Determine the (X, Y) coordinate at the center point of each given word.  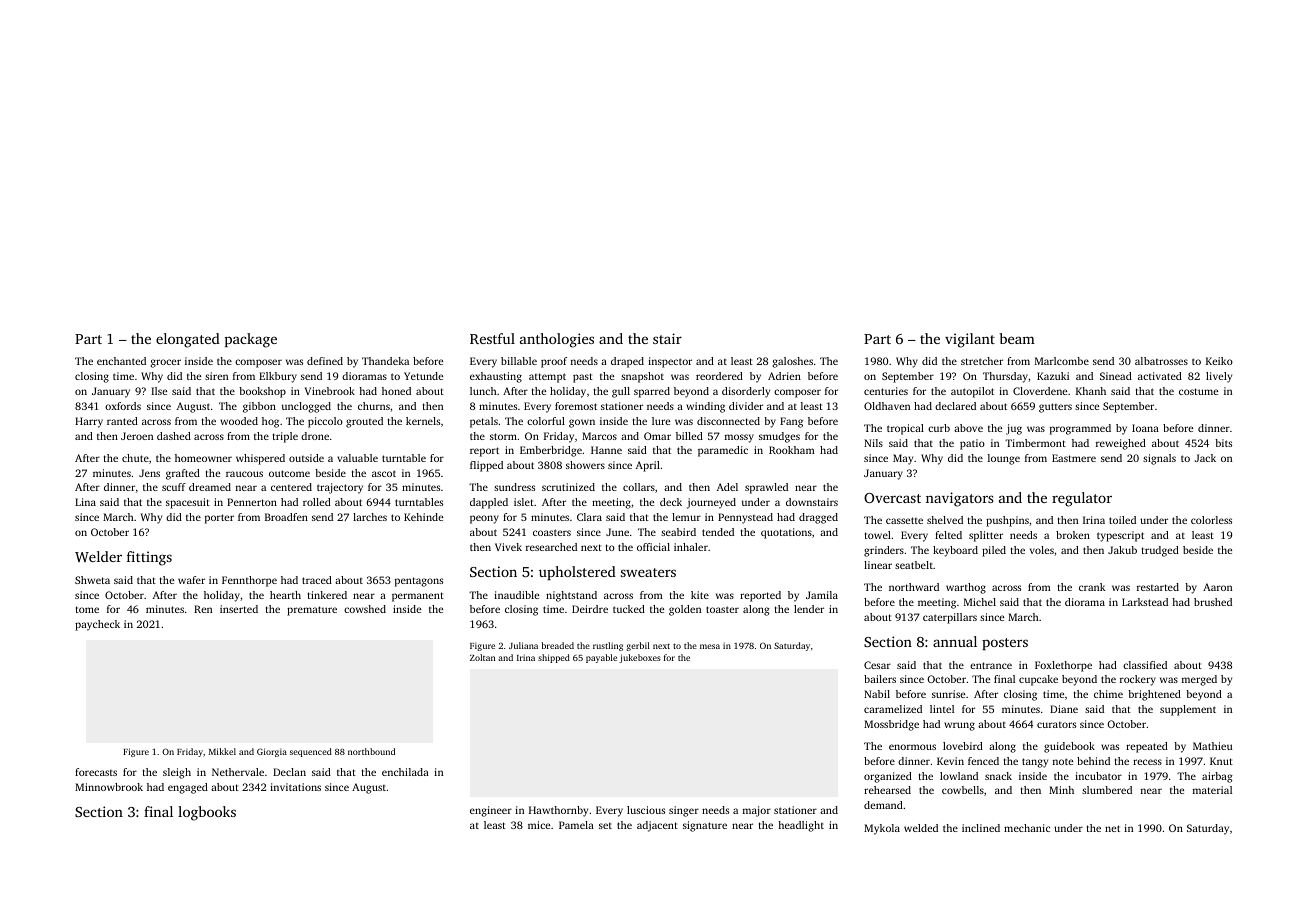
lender (809, 609)
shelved (945, 520)
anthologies (557, 340)
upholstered (577, 573)
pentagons (419, 582)
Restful (492, 338)
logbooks (207, 813)
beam (1017, 338)
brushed (1213, 602)
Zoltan (482, 657)
